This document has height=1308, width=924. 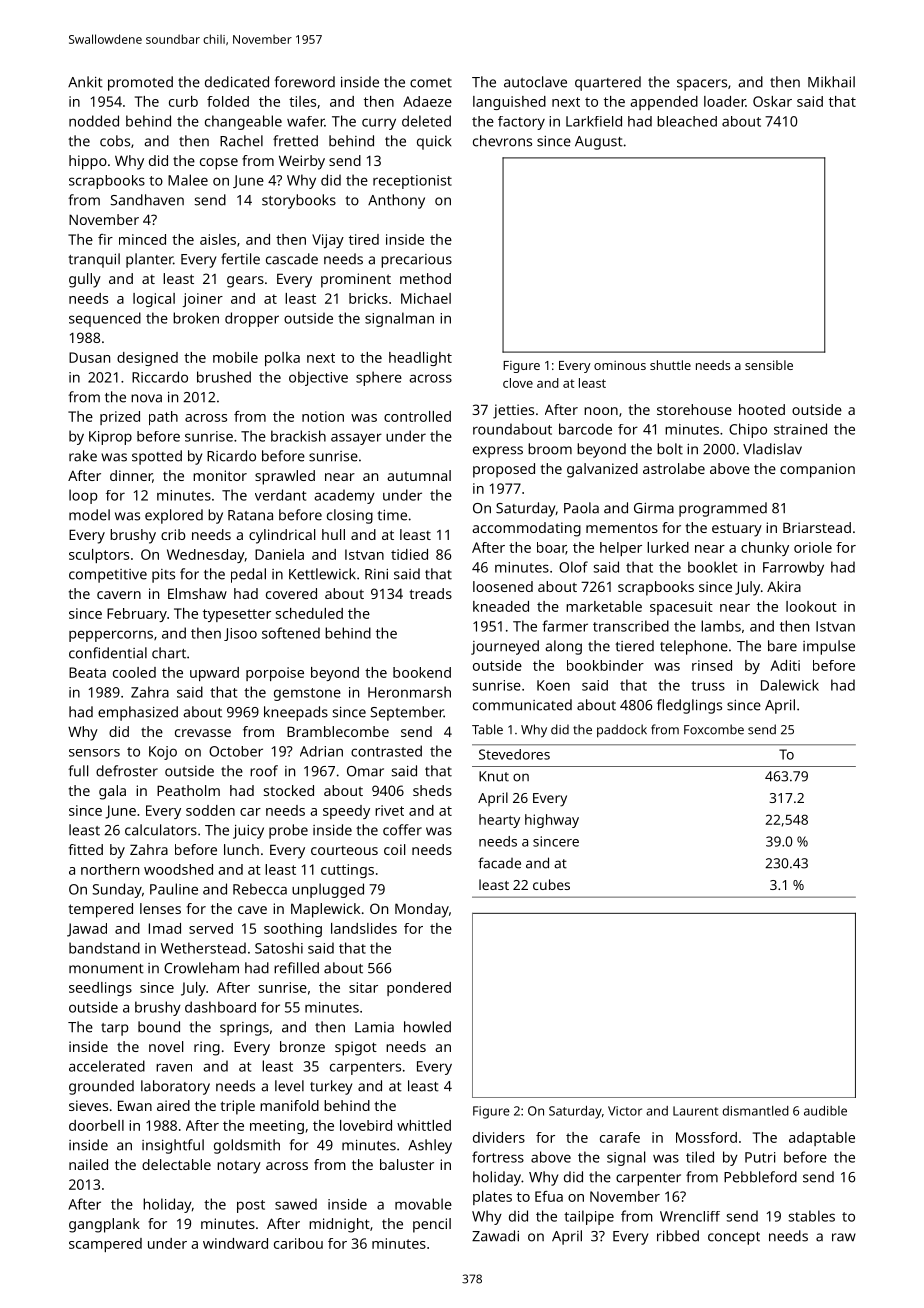 What do you see at coordinates (363, 987) in the document?
I see `sitar` at bounding box center [363, 987].
